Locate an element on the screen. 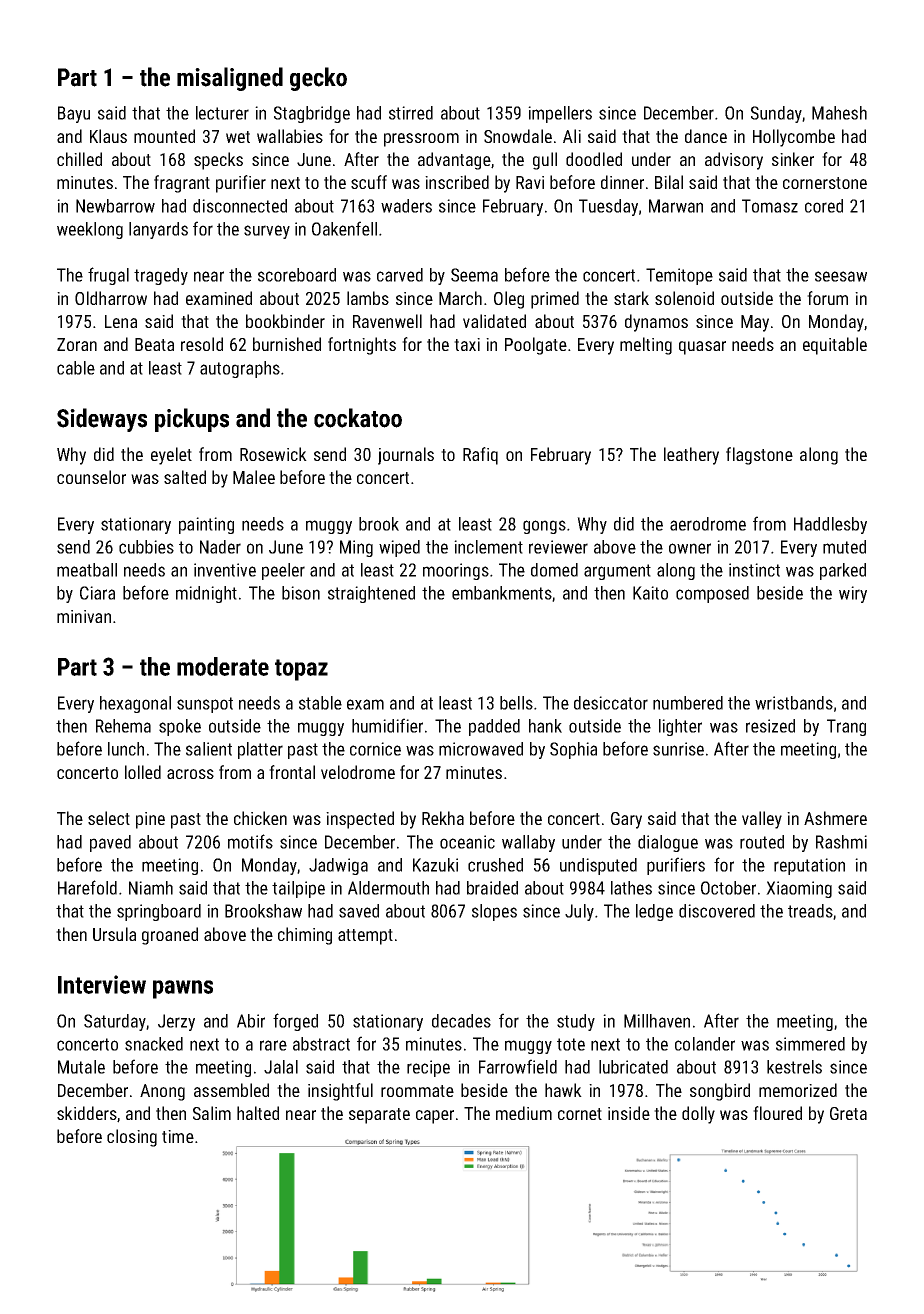 The image size is (924, 1314). Bayu is located at coordinates (74, 114).
